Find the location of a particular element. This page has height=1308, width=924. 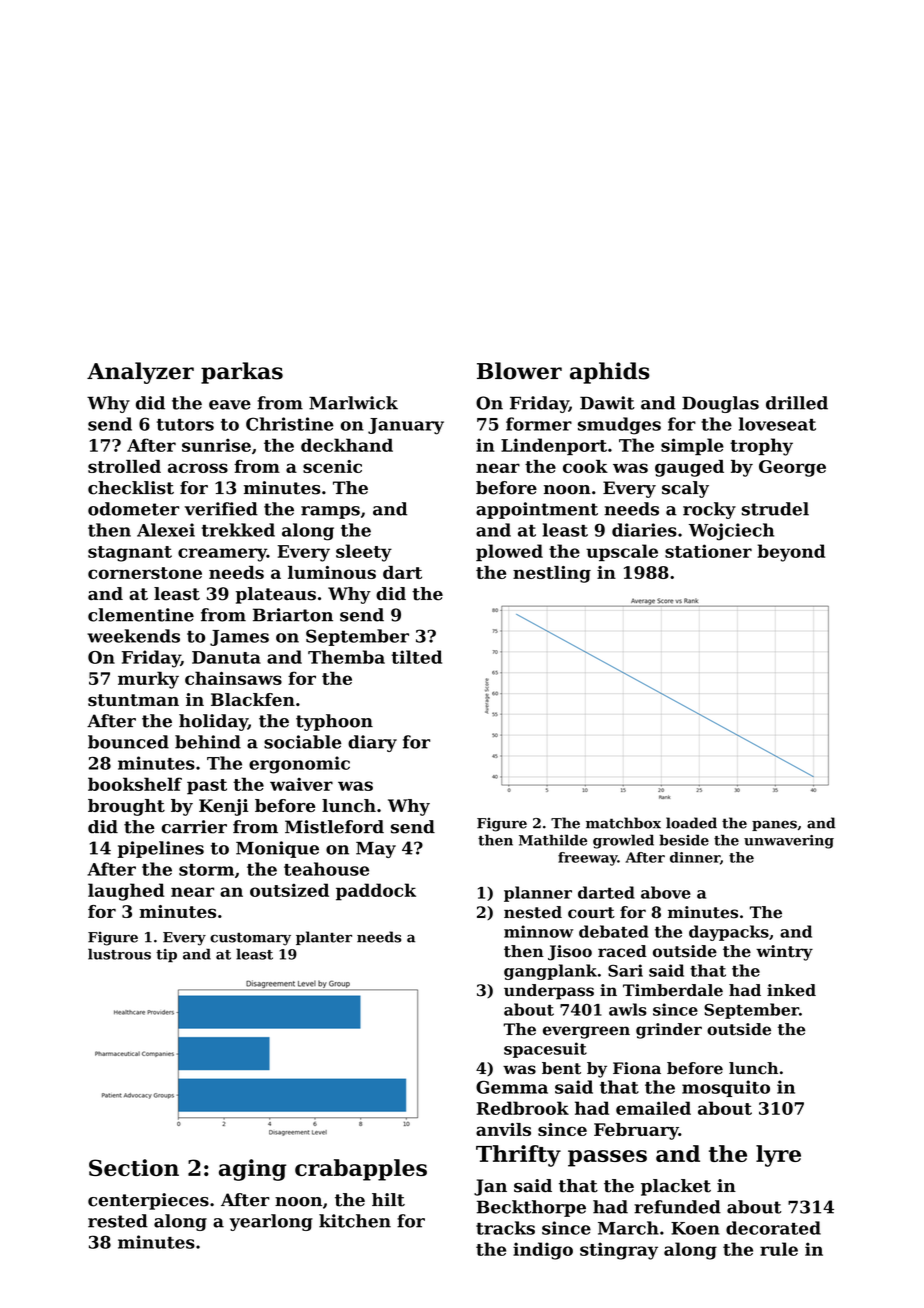

beyond is located at coordinates (791, 553).
